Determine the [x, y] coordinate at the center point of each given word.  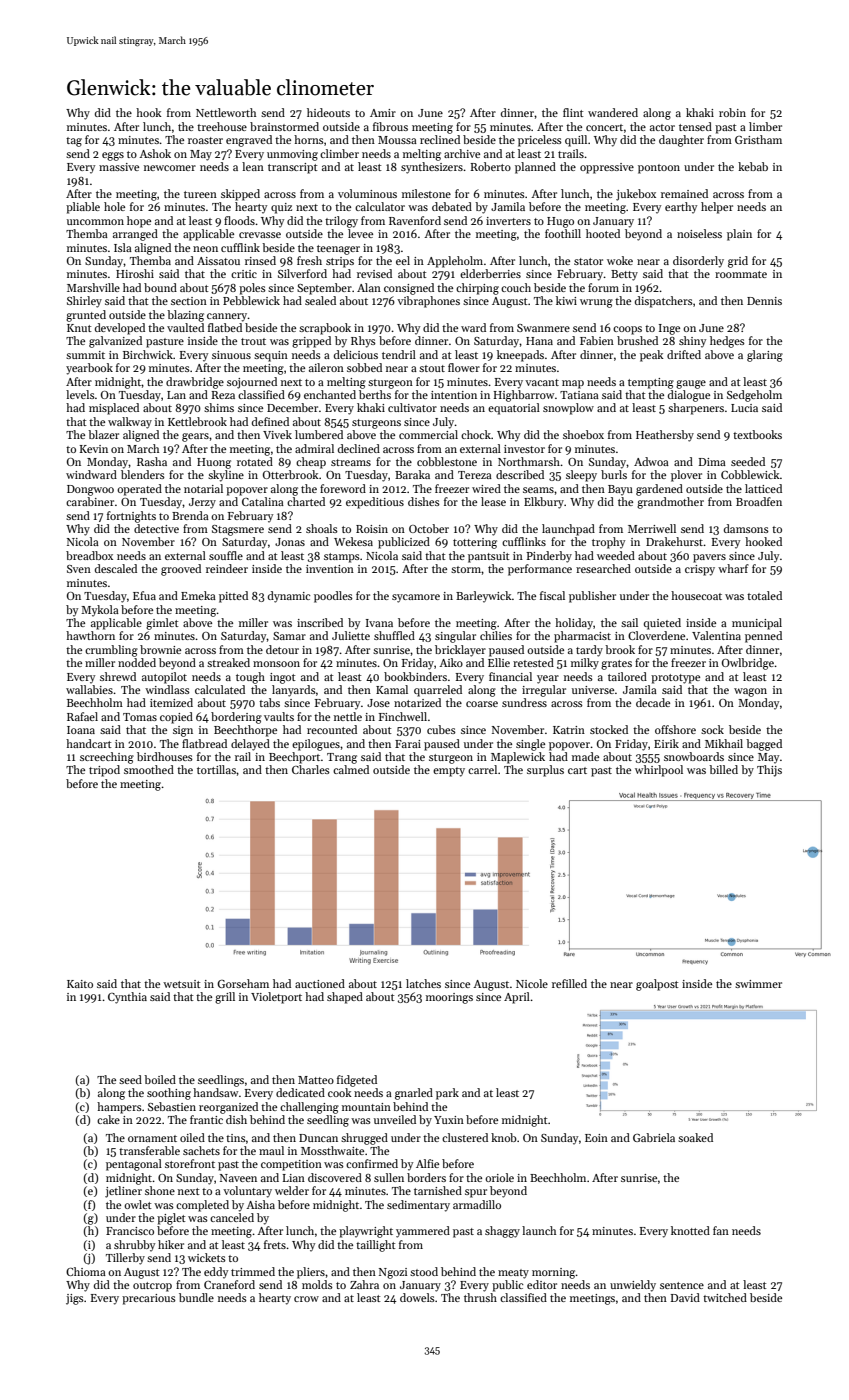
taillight [376, 1246]
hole [114, 206]
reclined [440, 139]
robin [732, 112]
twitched [725, 1297]
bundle [196, 1297]
